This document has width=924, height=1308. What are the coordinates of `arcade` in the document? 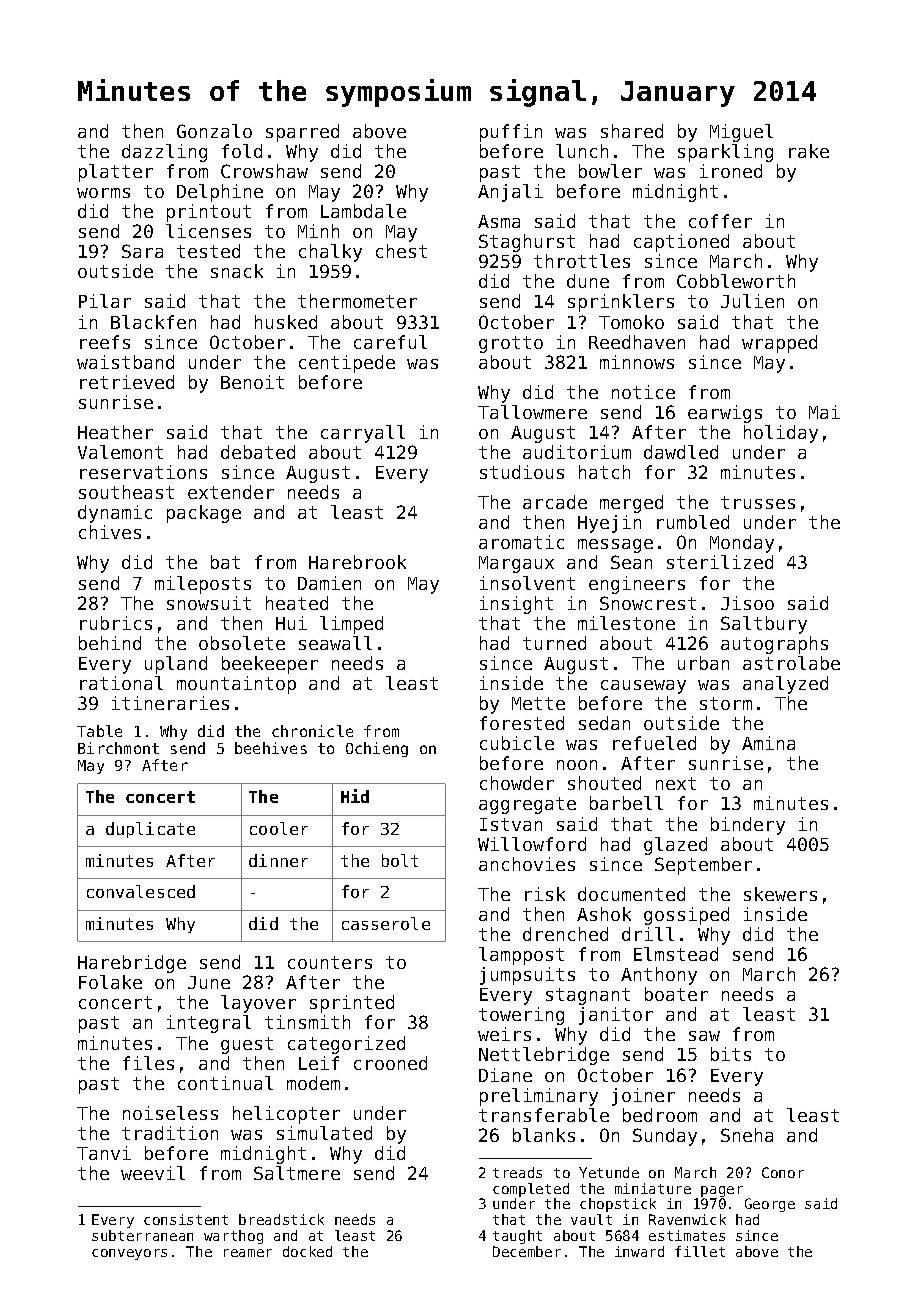 It's located at (555, 502).
